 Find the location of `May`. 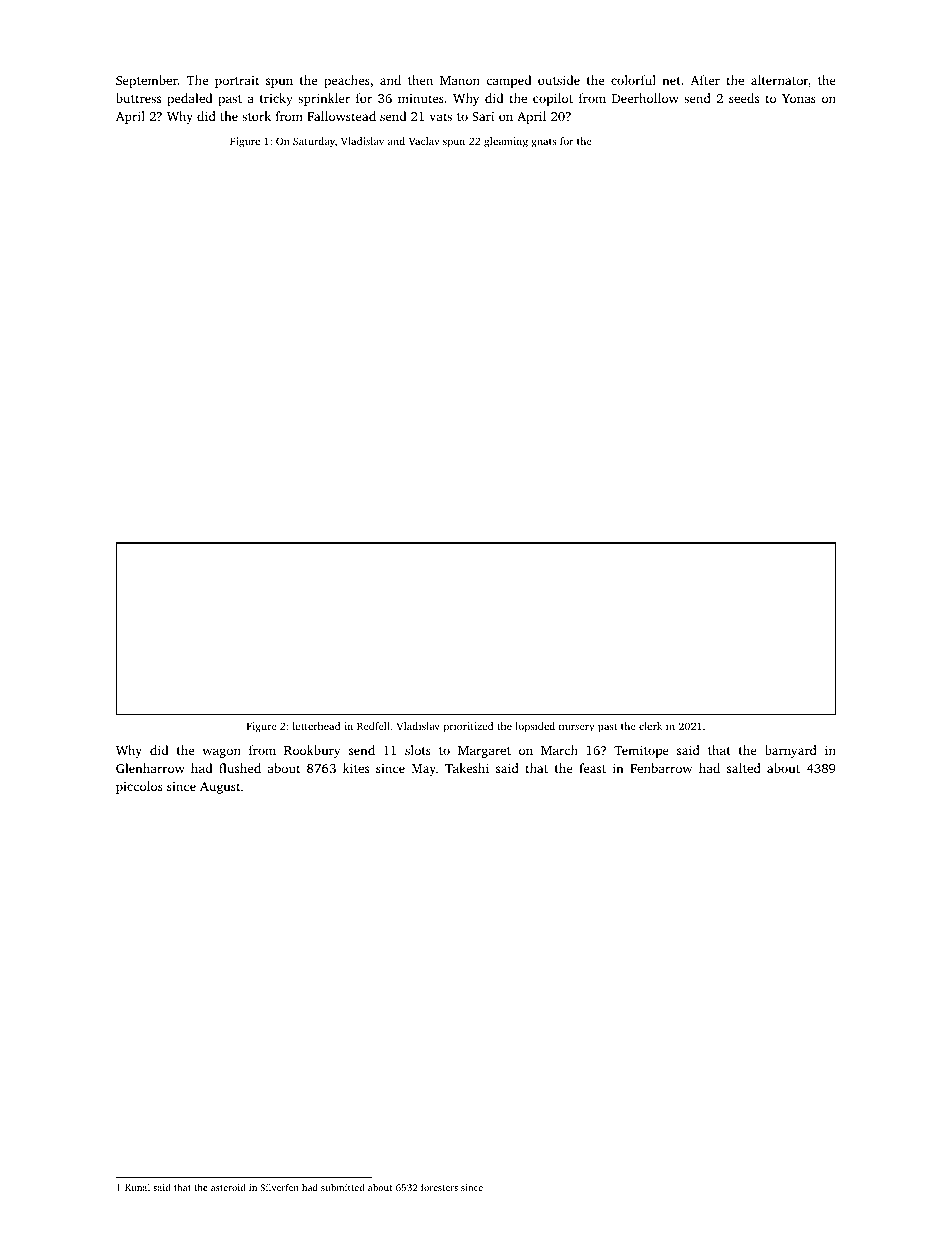

May is located at coordinates (424, 770).
